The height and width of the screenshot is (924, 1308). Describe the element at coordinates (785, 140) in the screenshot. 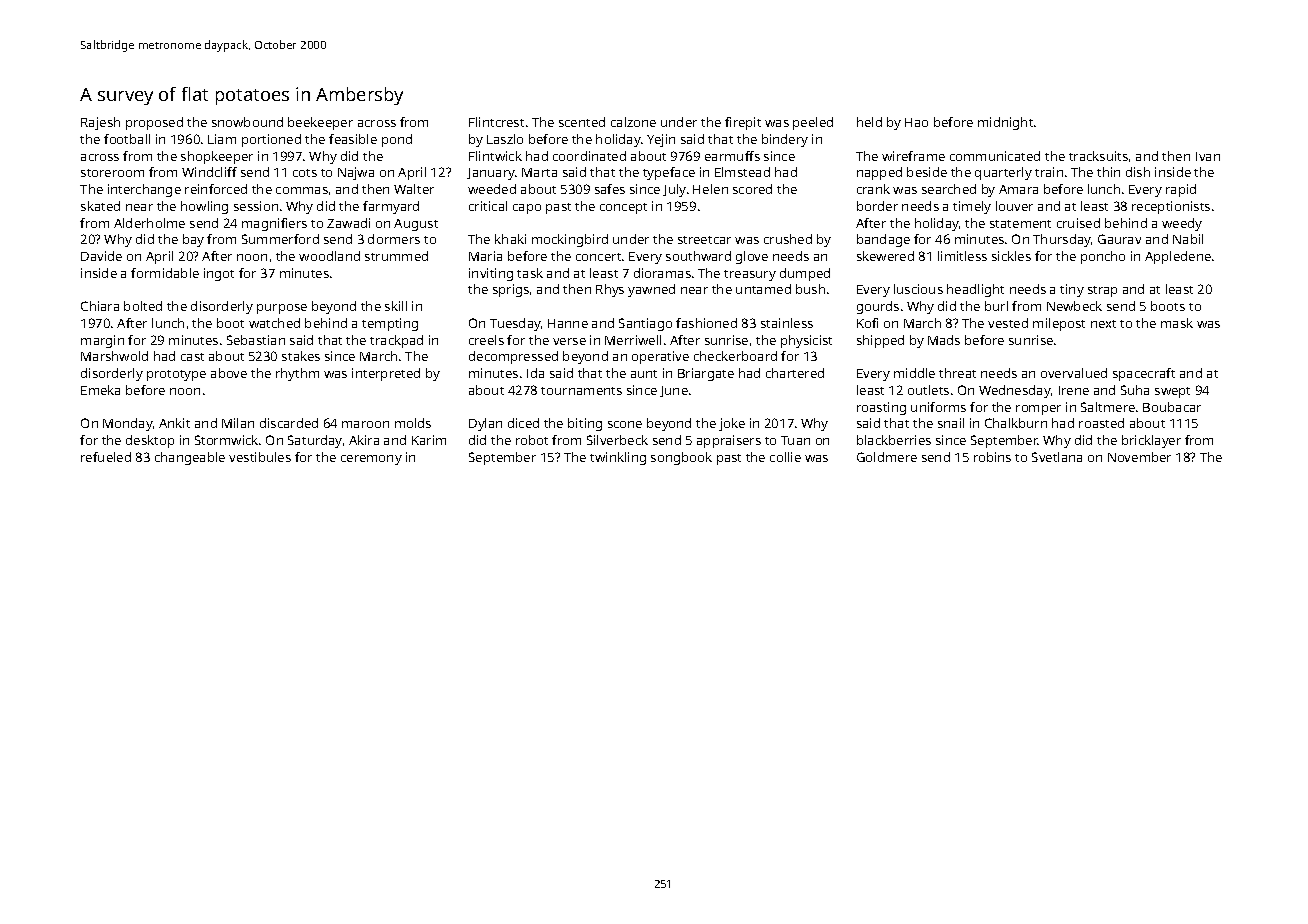

I see `bindery` at that location.
